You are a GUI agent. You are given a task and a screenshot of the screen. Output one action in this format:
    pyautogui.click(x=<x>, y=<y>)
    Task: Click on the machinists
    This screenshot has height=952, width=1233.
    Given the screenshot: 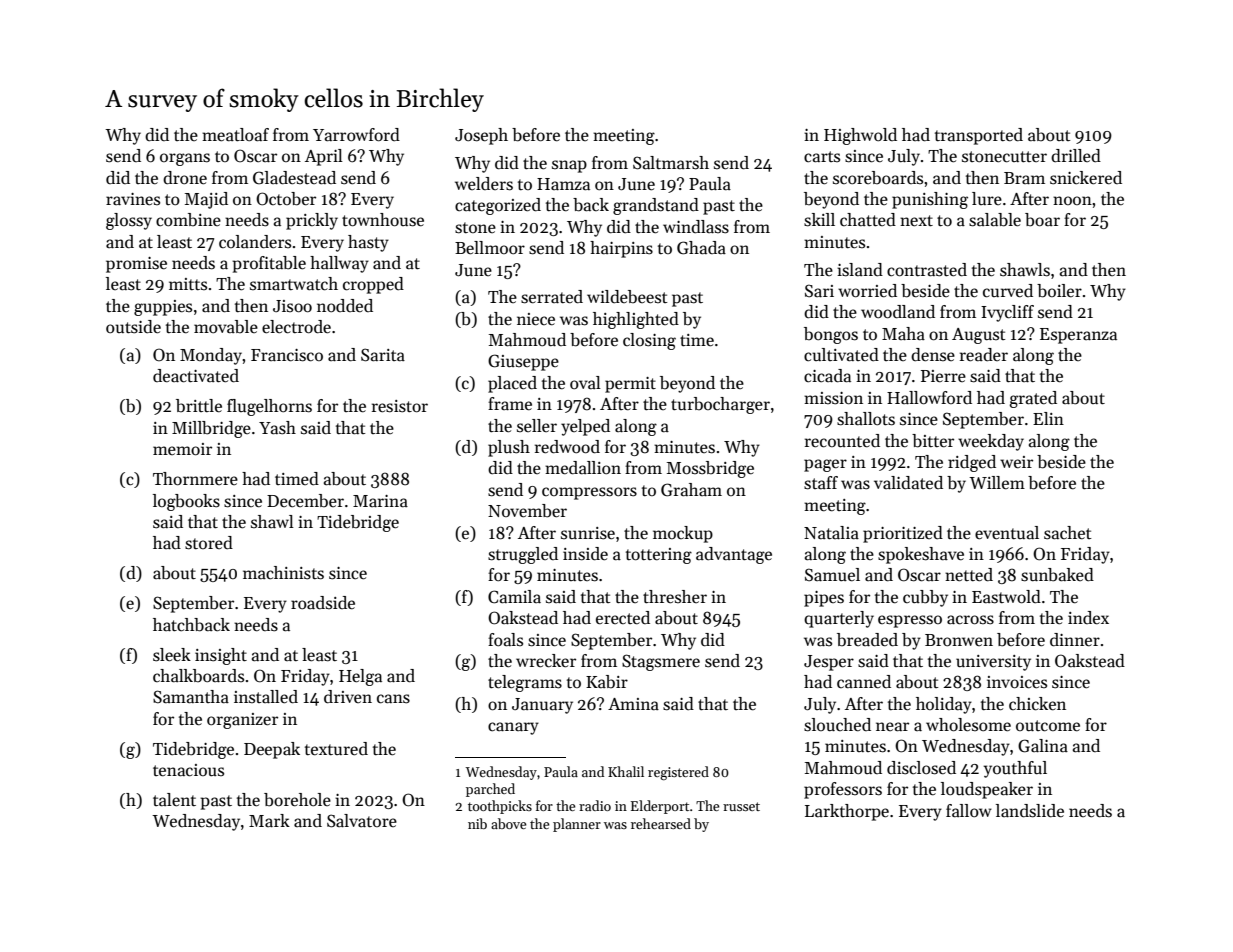 What is the action you would take?
    pyautogui.click(x=283, y=573)
